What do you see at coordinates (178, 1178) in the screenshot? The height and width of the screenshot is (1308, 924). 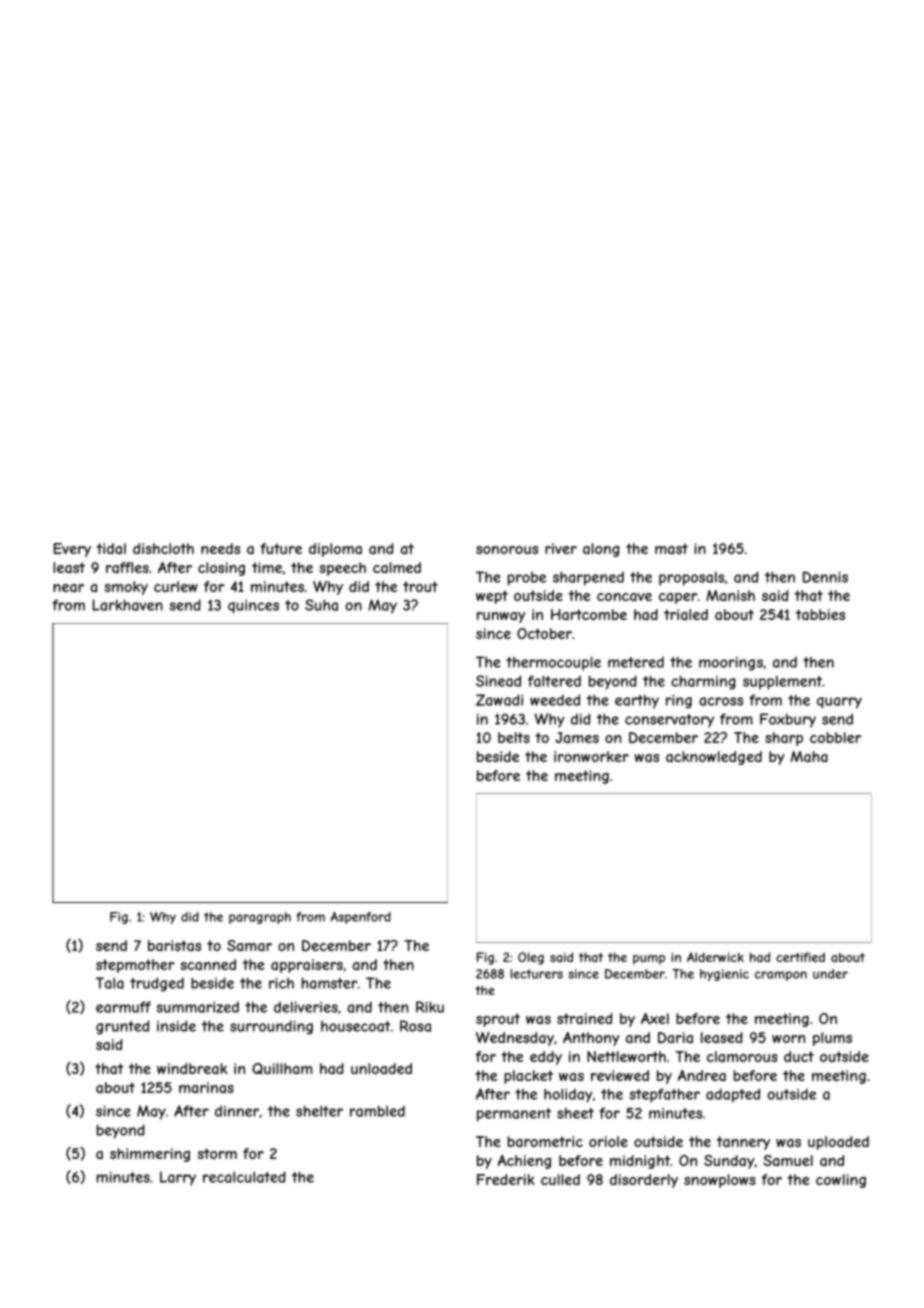 I see `Larry` at bounding box center [178, 1178].
